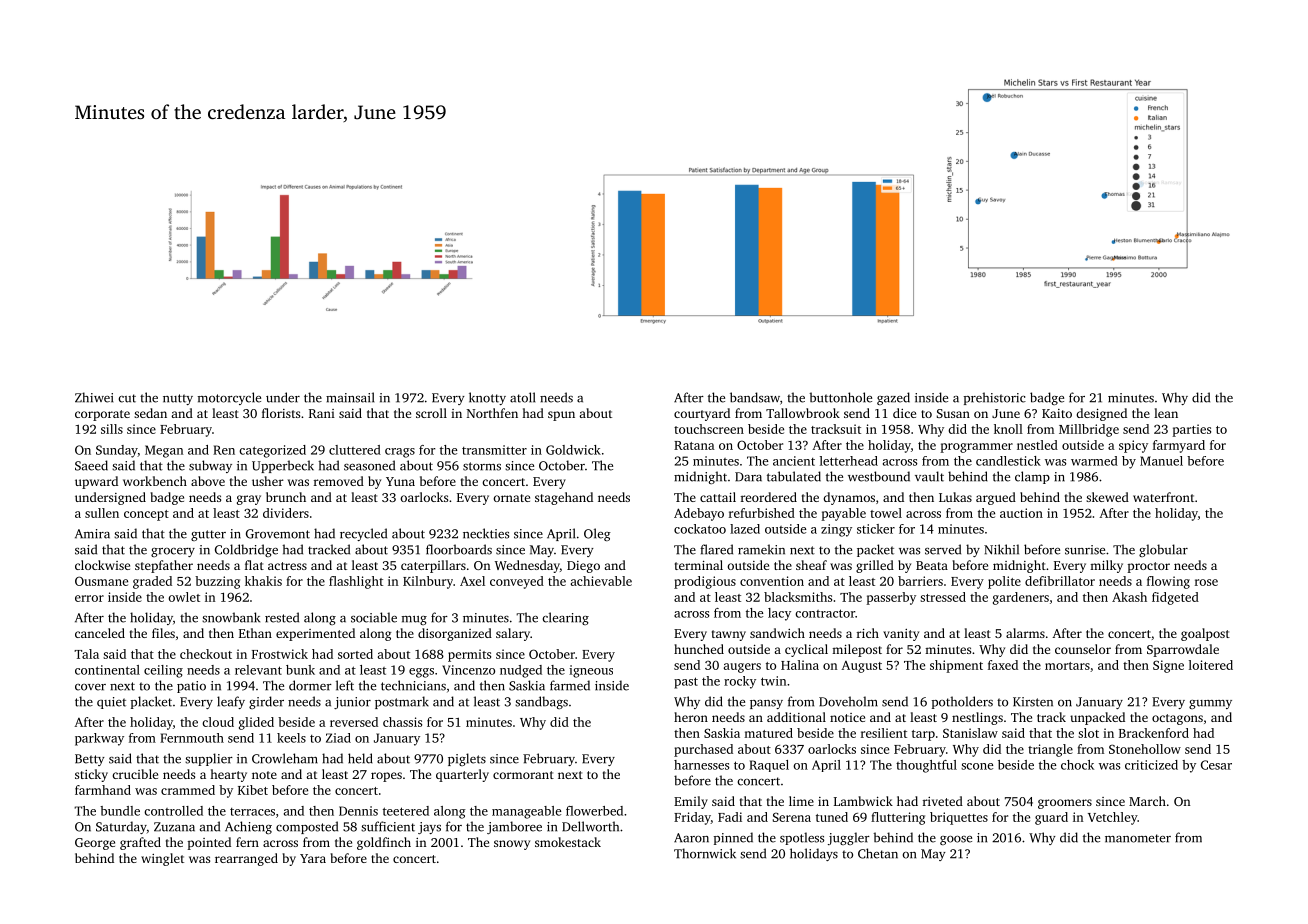  What do you see at coordinates (932, 565) in the document?
I see `Beata` at bounding box center [932, 565].
